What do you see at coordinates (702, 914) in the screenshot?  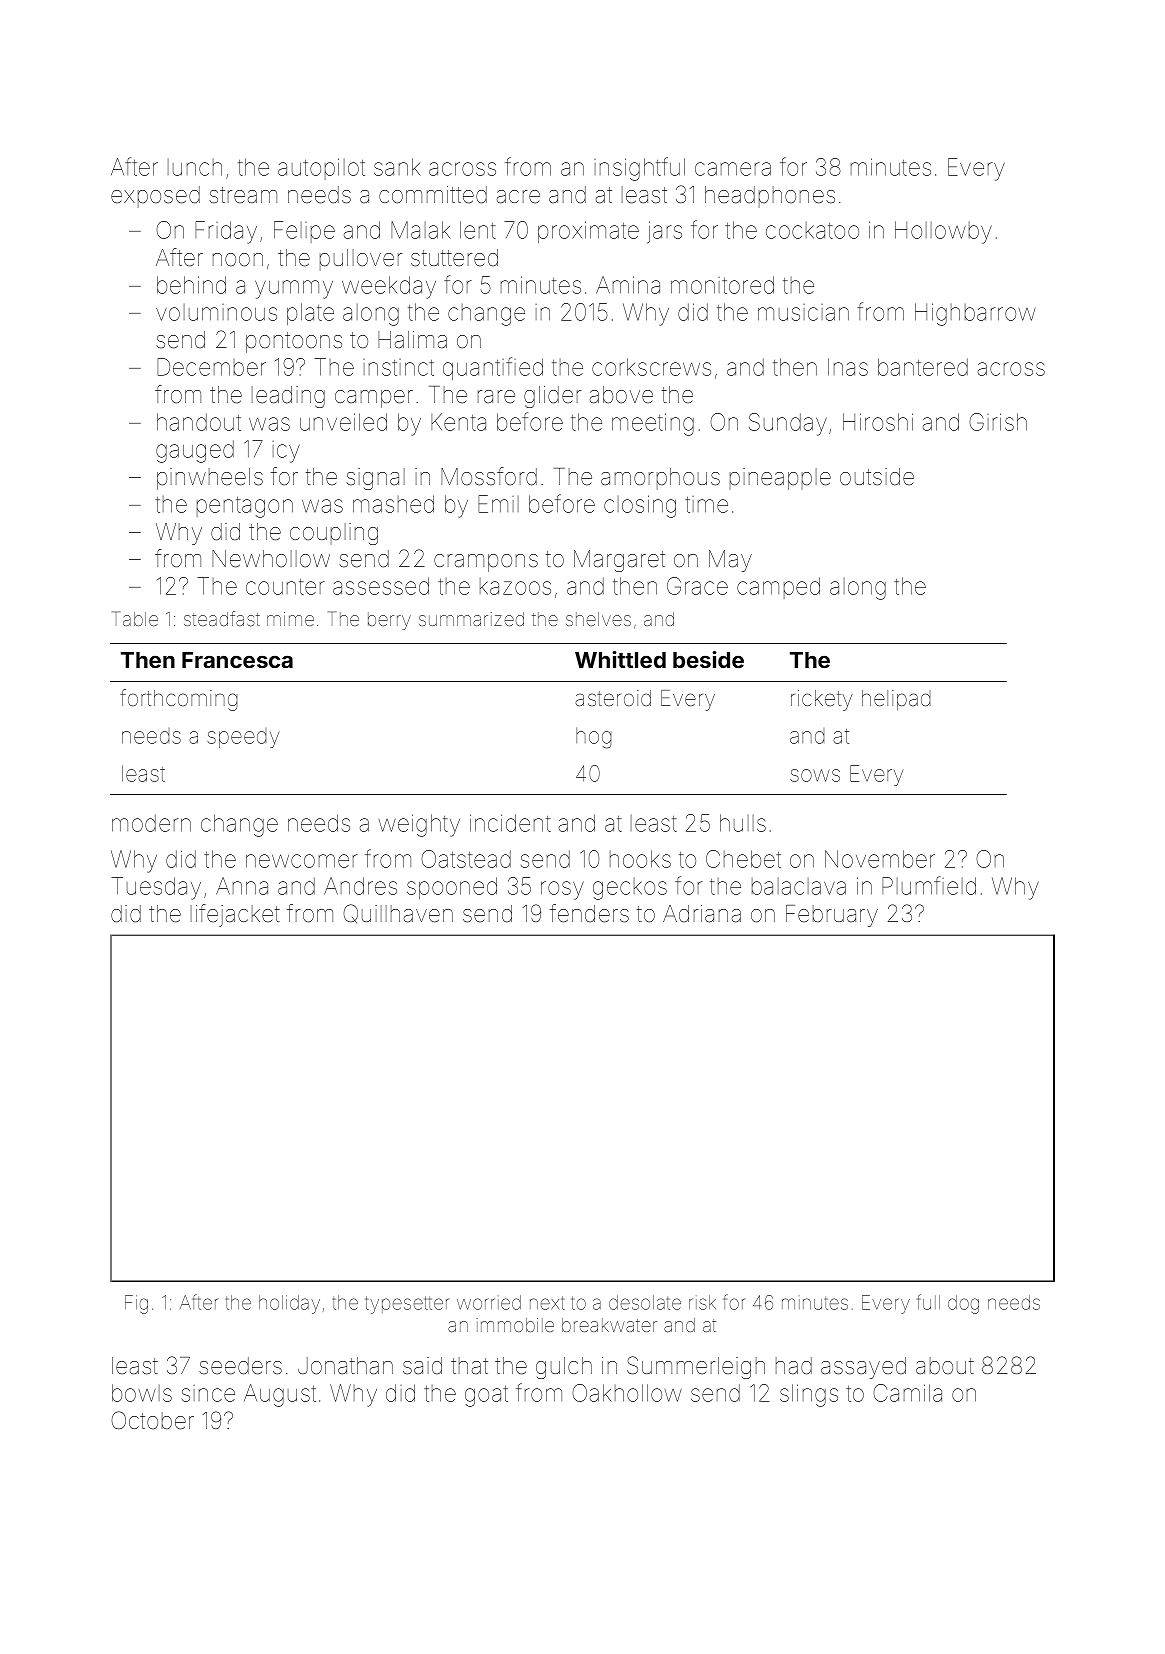 I see `Adriana` at bounding box center [702, 914].
